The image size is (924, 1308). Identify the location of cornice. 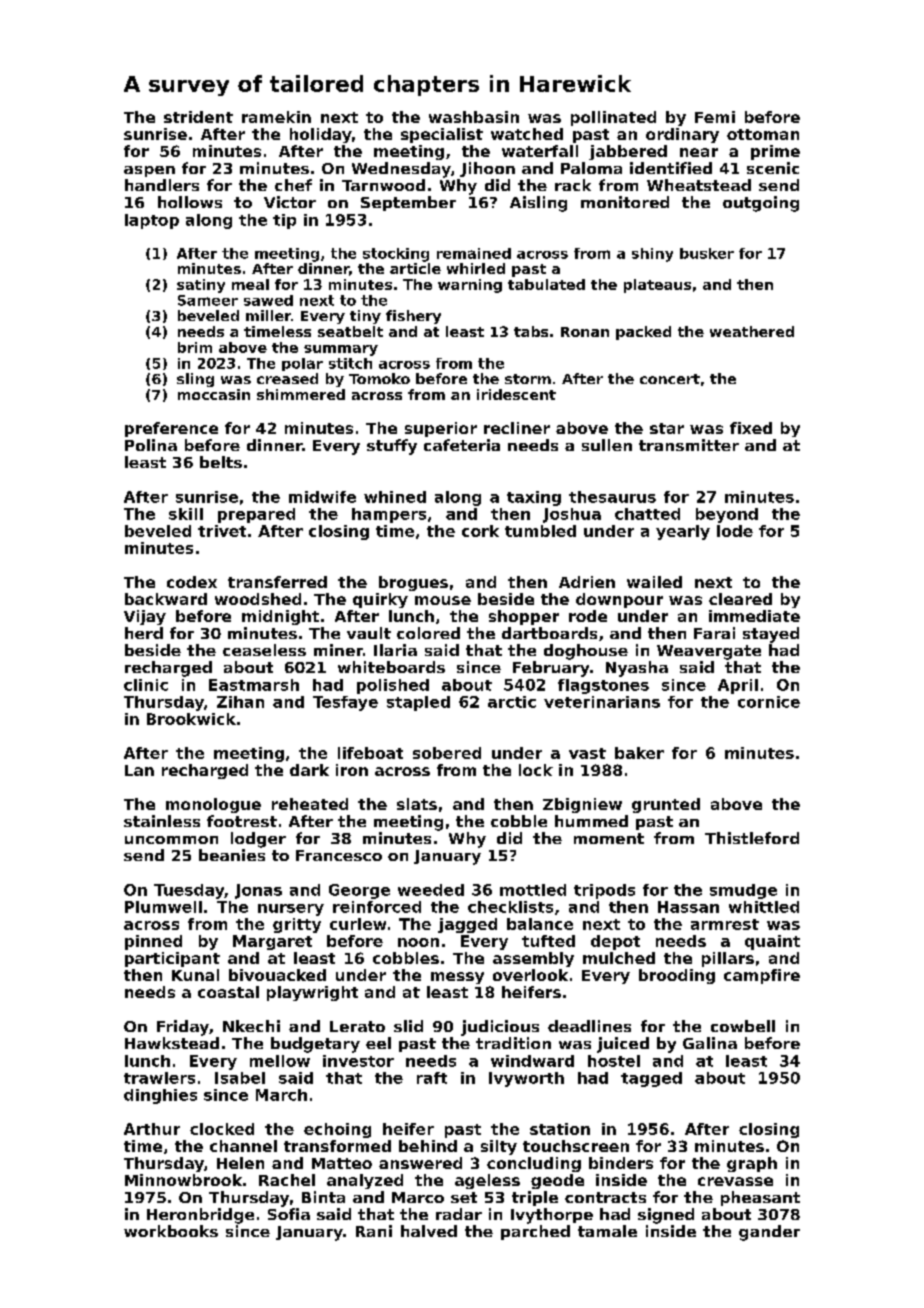
(769, 702).
